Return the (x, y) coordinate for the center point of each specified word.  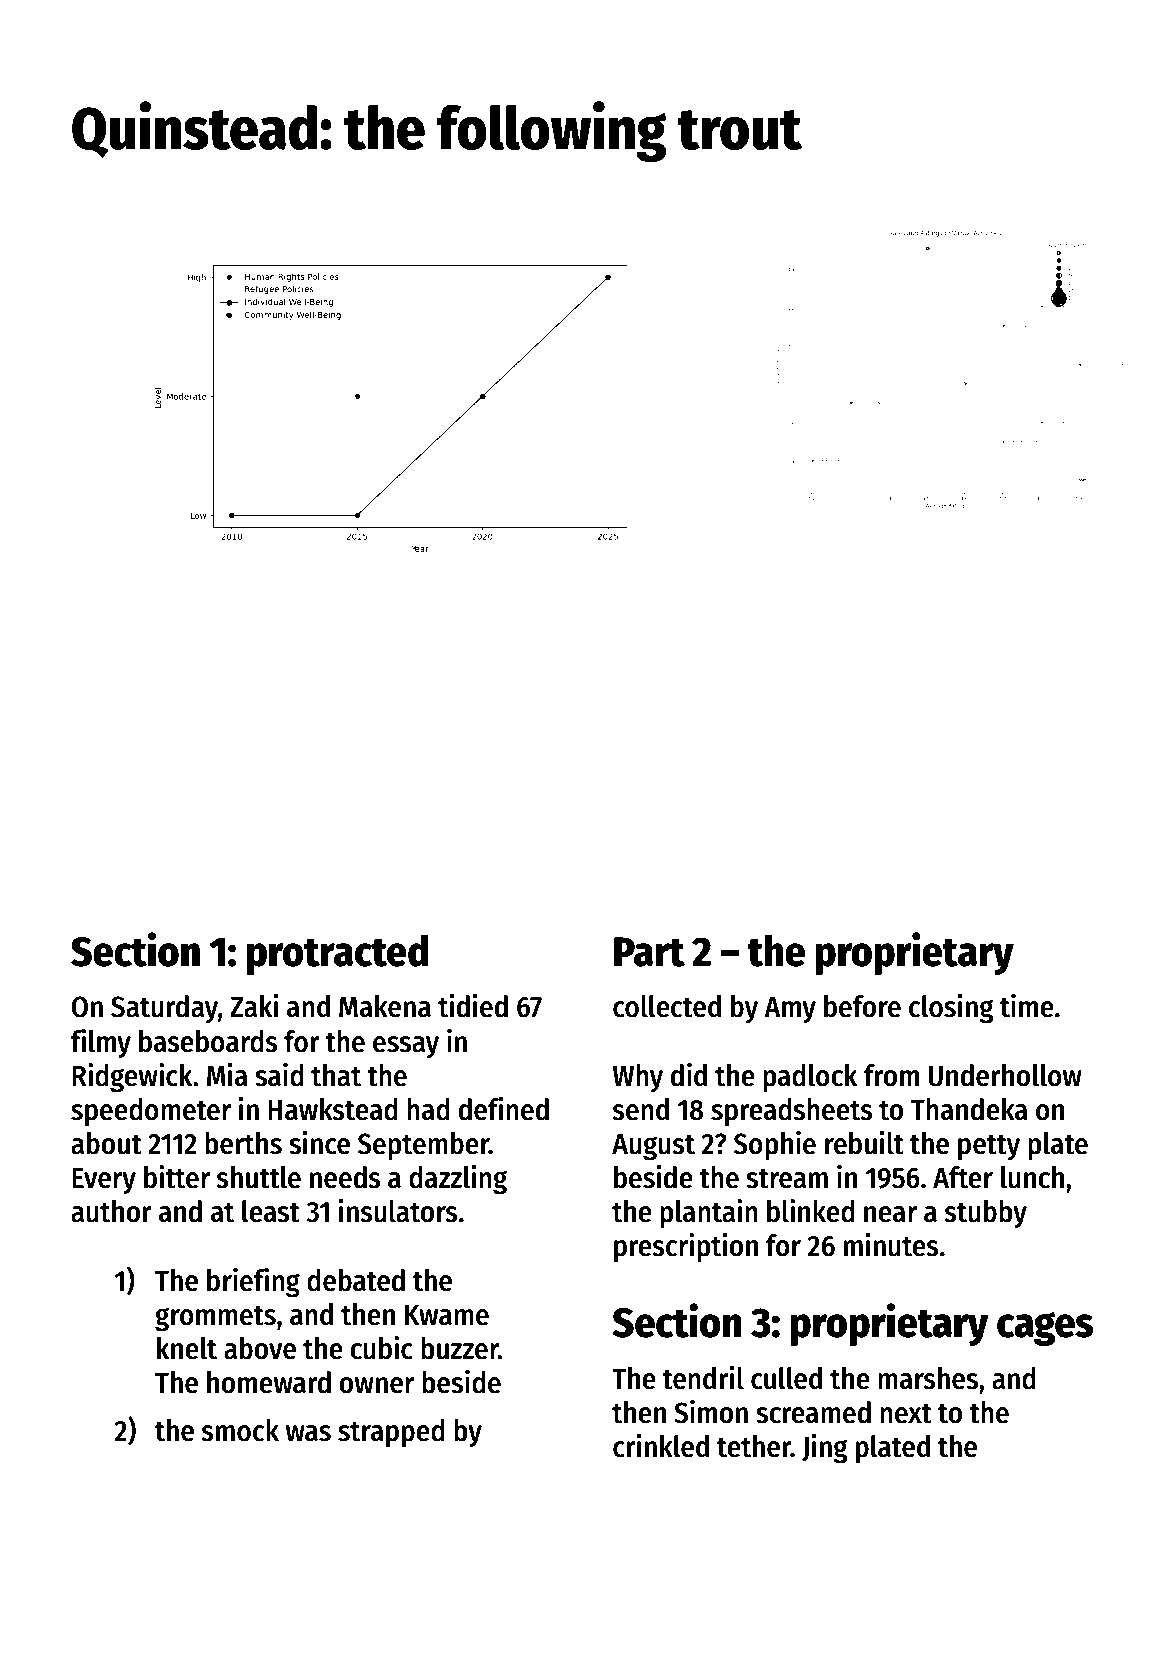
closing (951, 1009)
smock (240, 1430)
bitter (177, 1177)
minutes (891, 1245)
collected (667, 1006)
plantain (709, 1214)
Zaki (254, 1006)
